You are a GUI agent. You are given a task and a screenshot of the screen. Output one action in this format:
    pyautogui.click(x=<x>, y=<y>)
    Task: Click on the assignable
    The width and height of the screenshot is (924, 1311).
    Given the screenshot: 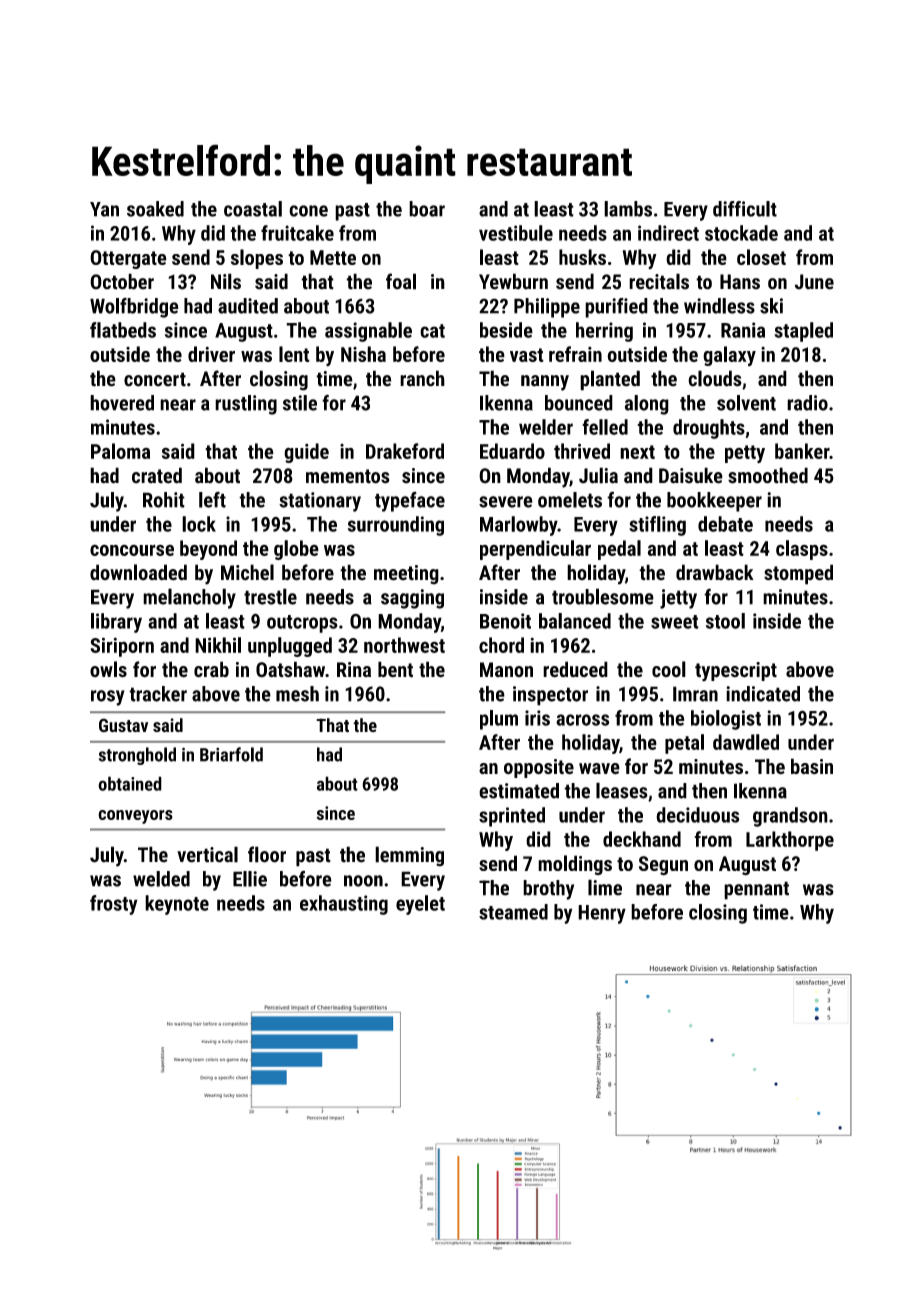 What is the action you would take?
    pyautogui.click(x=368, y=332)
